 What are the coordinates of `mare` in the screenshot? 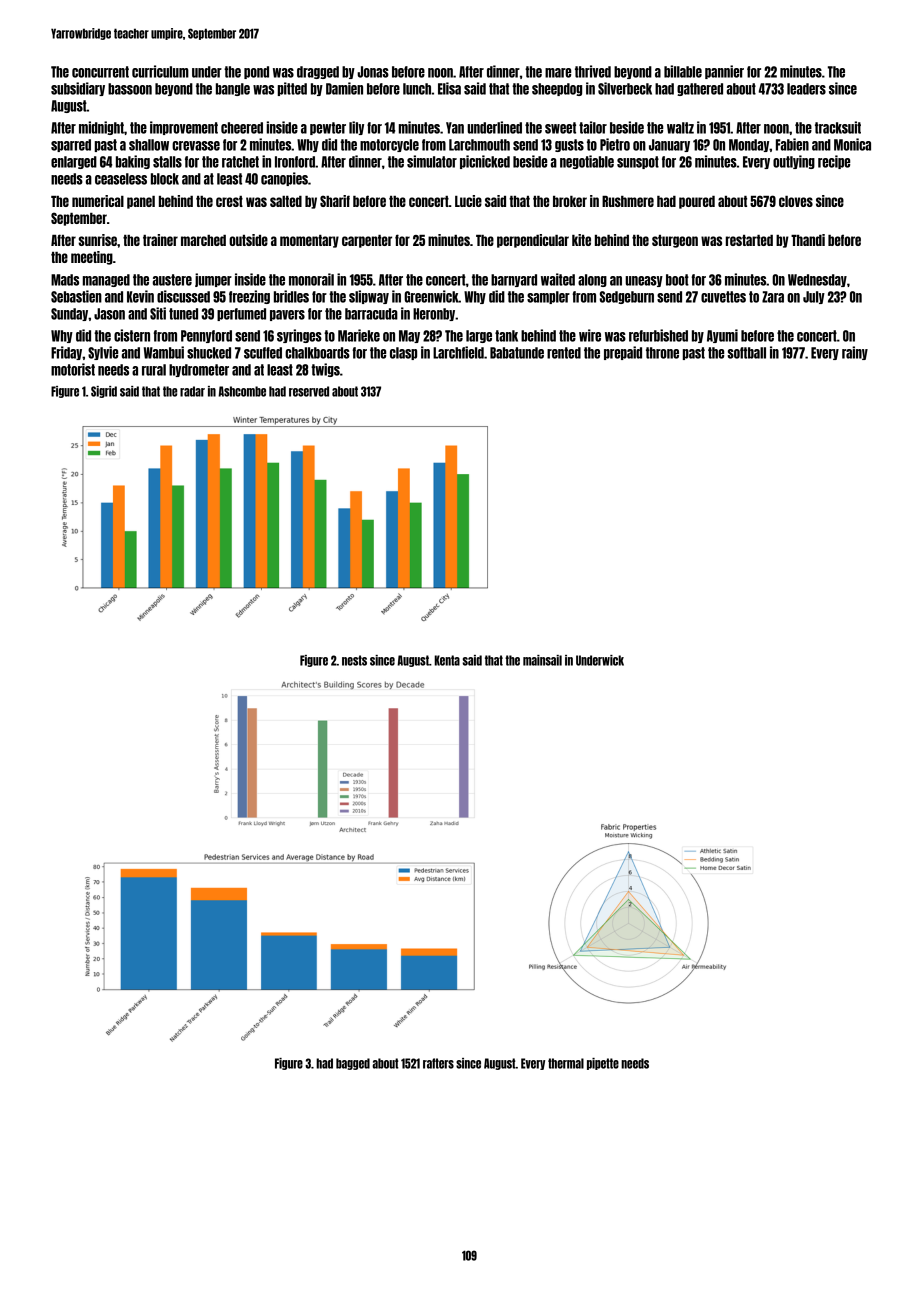 It's located at (558, 73).
